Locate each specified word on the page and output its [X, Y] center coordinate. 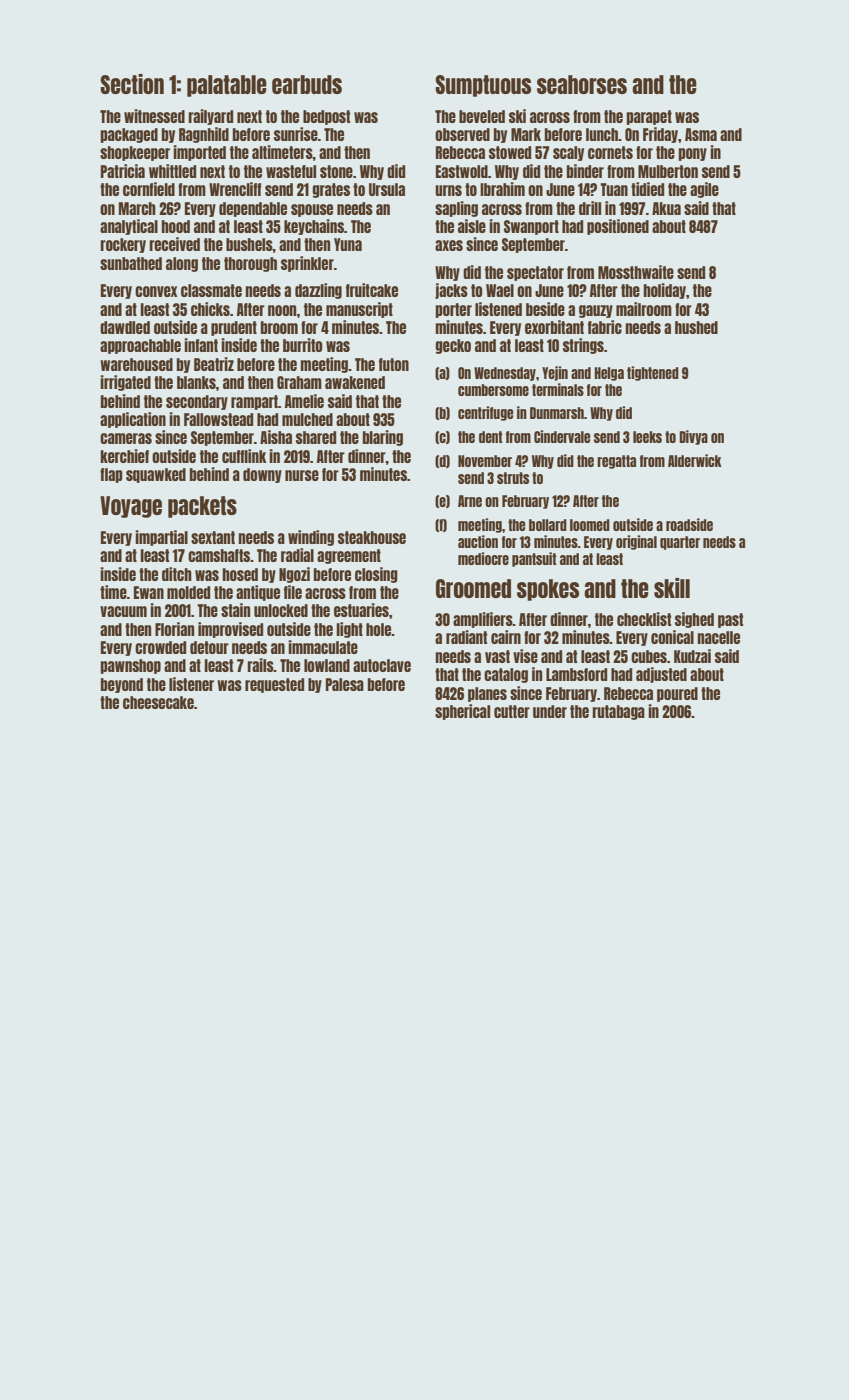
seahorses [582, 84]
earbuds [307, 84]
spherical [462, 712]
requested [274, 685]
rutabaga [618, 712]
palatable [227, 86]
